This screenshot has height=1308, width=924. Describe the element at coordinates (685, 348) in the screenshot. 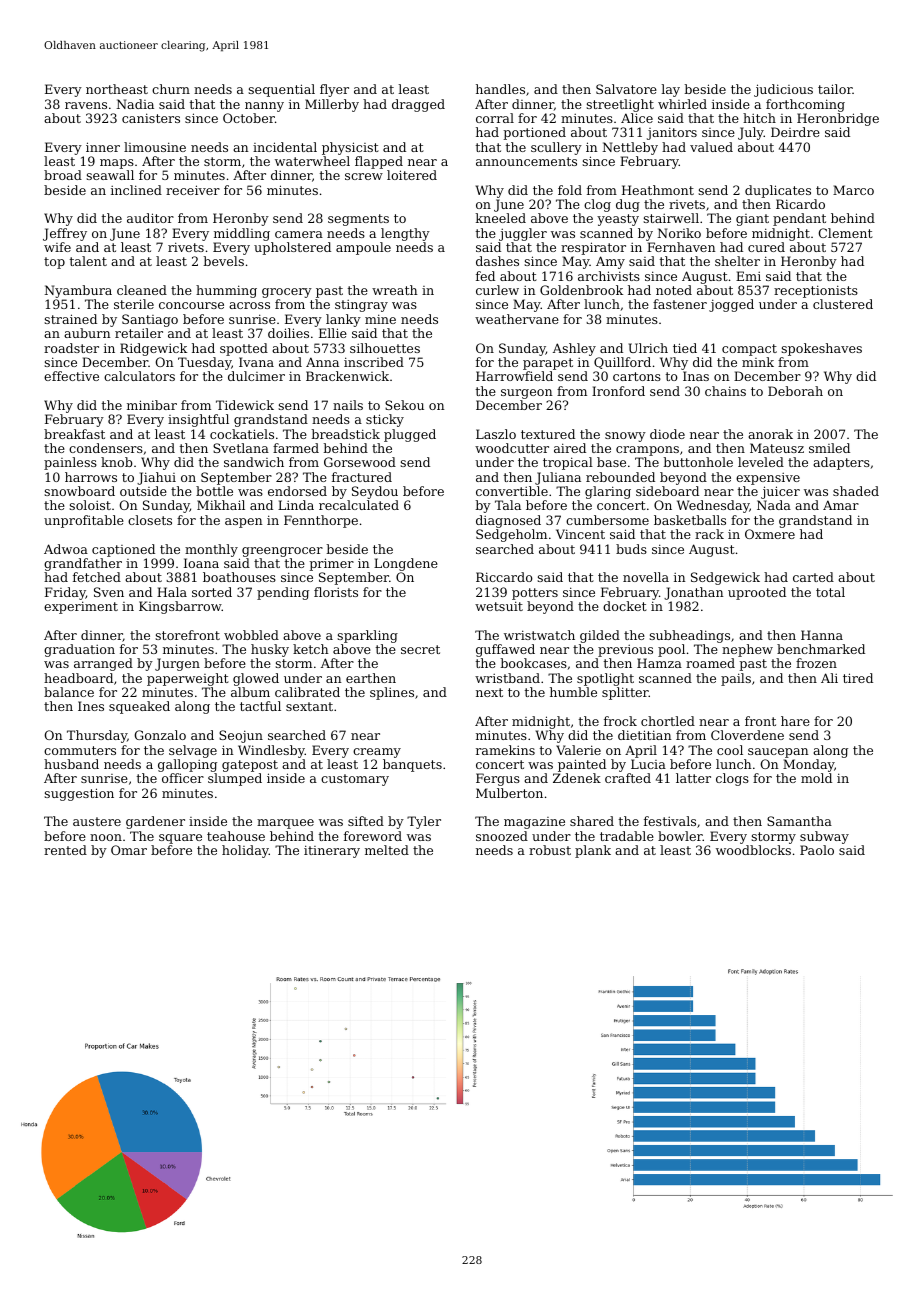

I see `tied` at that location.
